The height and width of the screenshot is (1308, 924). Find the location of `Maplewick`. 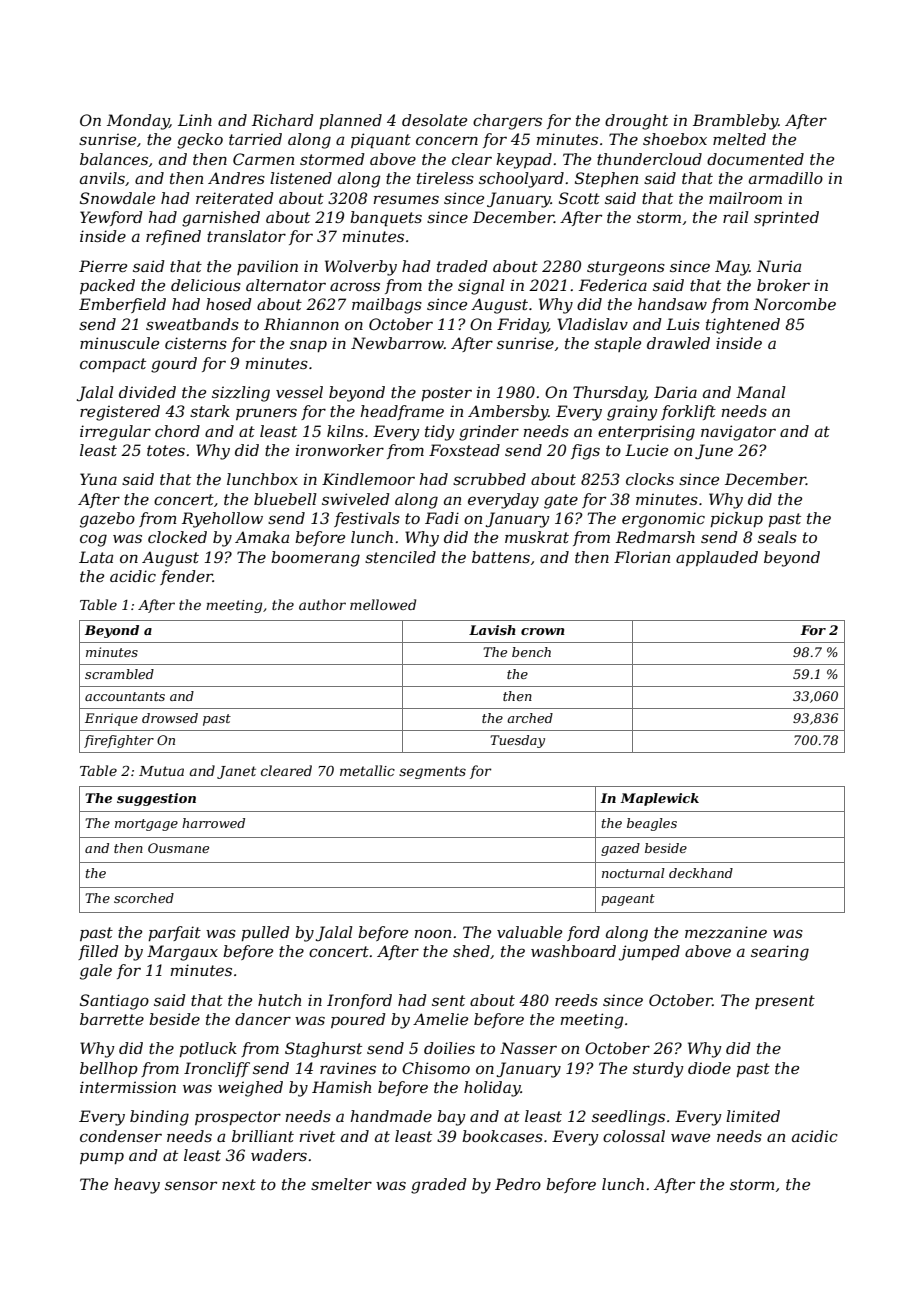

Maplewick is located at coordinates (659, 799).
